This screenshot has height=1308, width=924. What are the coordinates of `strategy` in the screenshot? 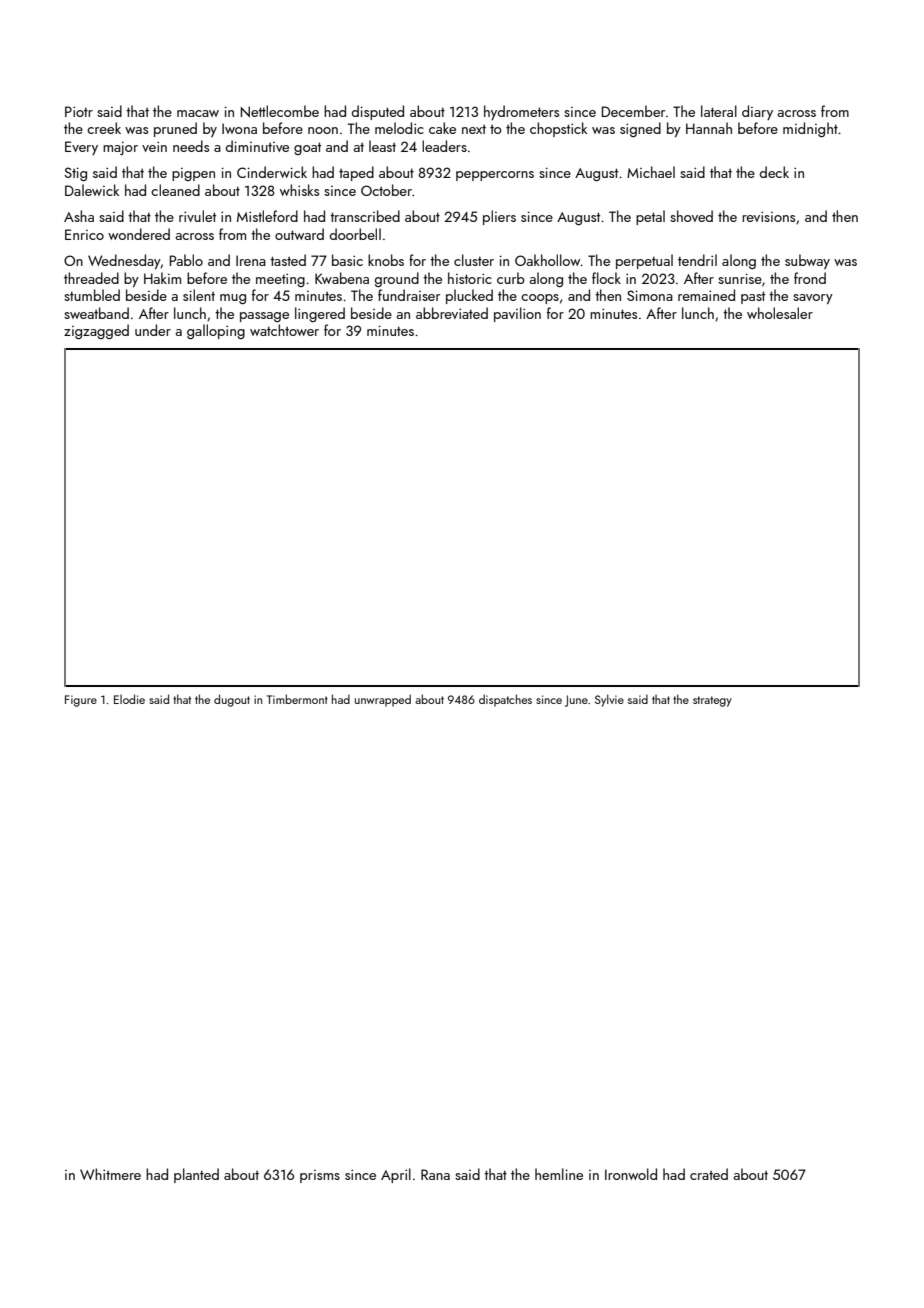 It's located at (712, 701).
